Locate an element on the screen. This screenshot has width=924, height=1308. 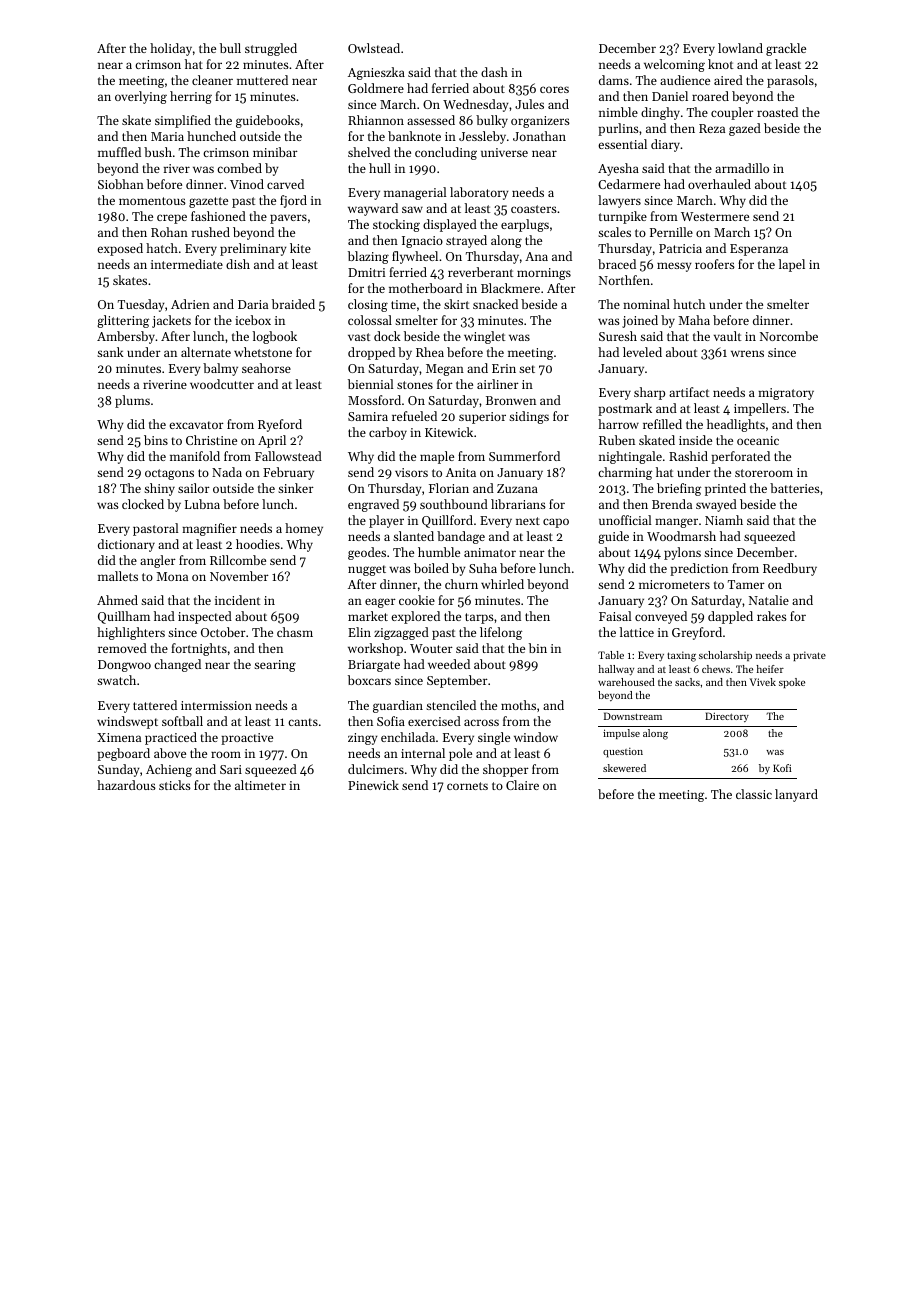
cornets is located at coordinates (467, 786).
